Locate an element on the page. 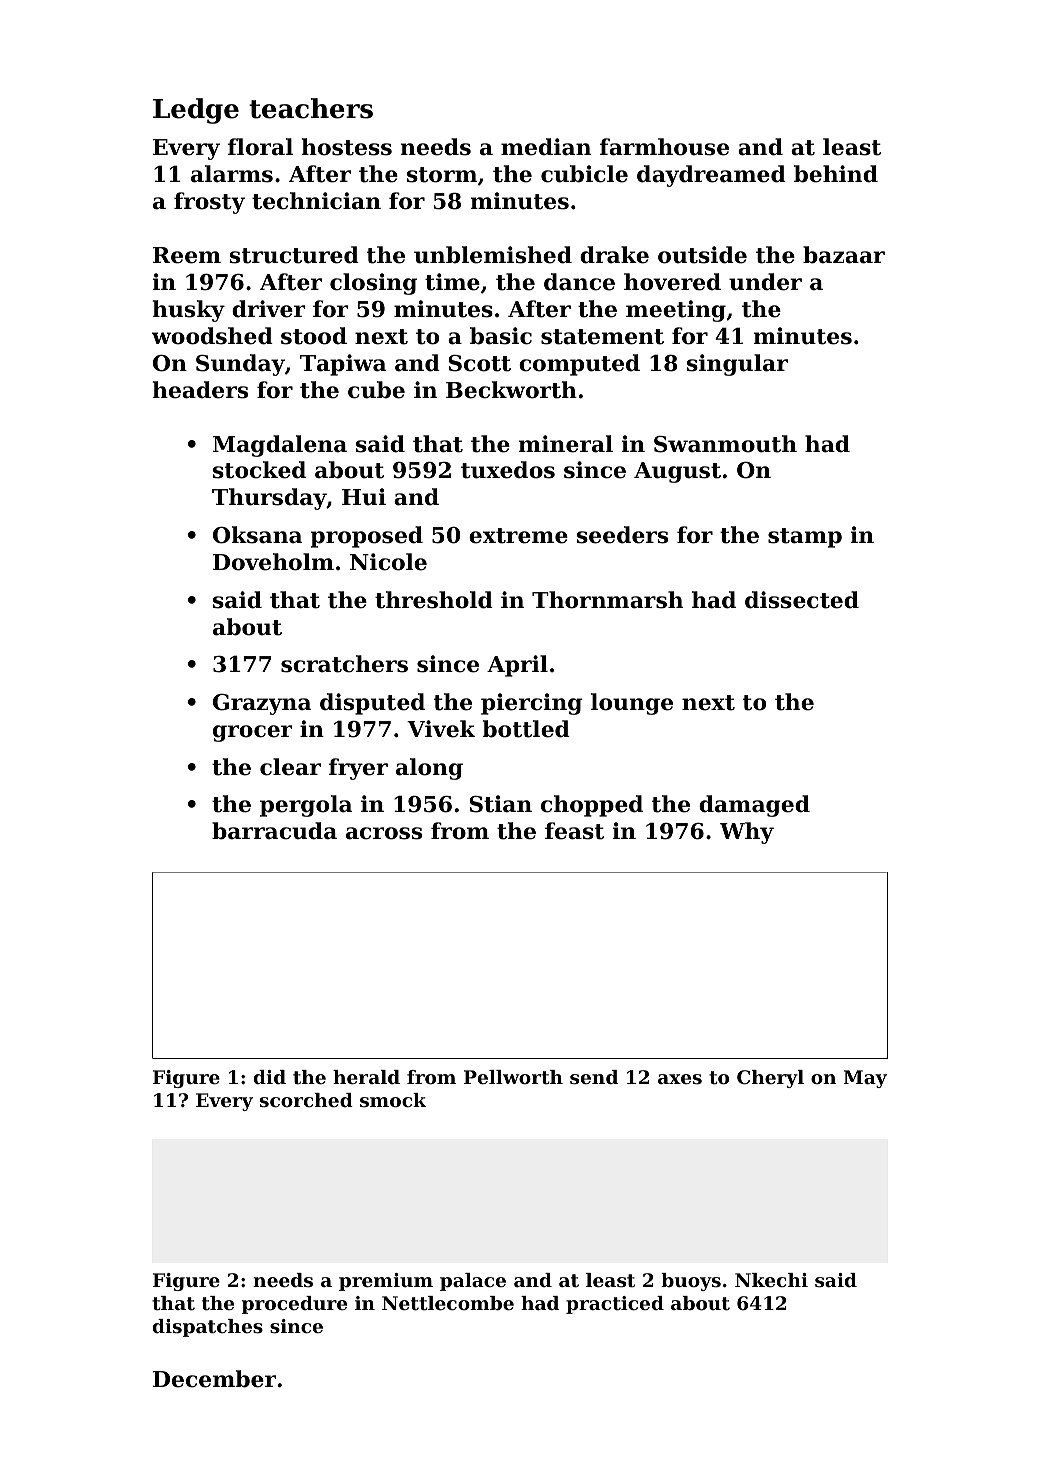  median is located at coordinates (546, 147).
